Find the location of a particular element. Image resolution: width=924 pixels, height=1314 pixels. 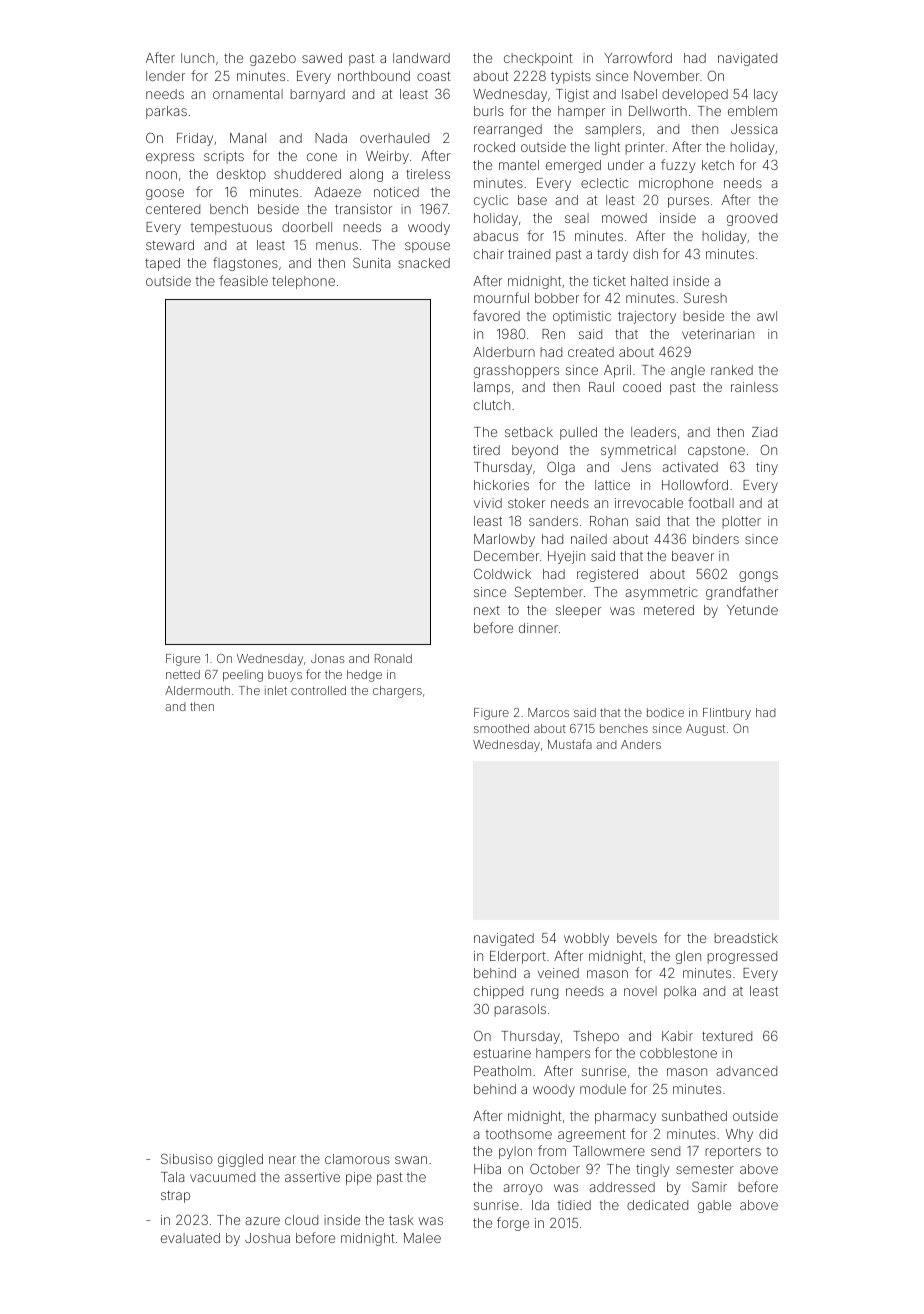

smoothed is located at coordinates (501, 728).
